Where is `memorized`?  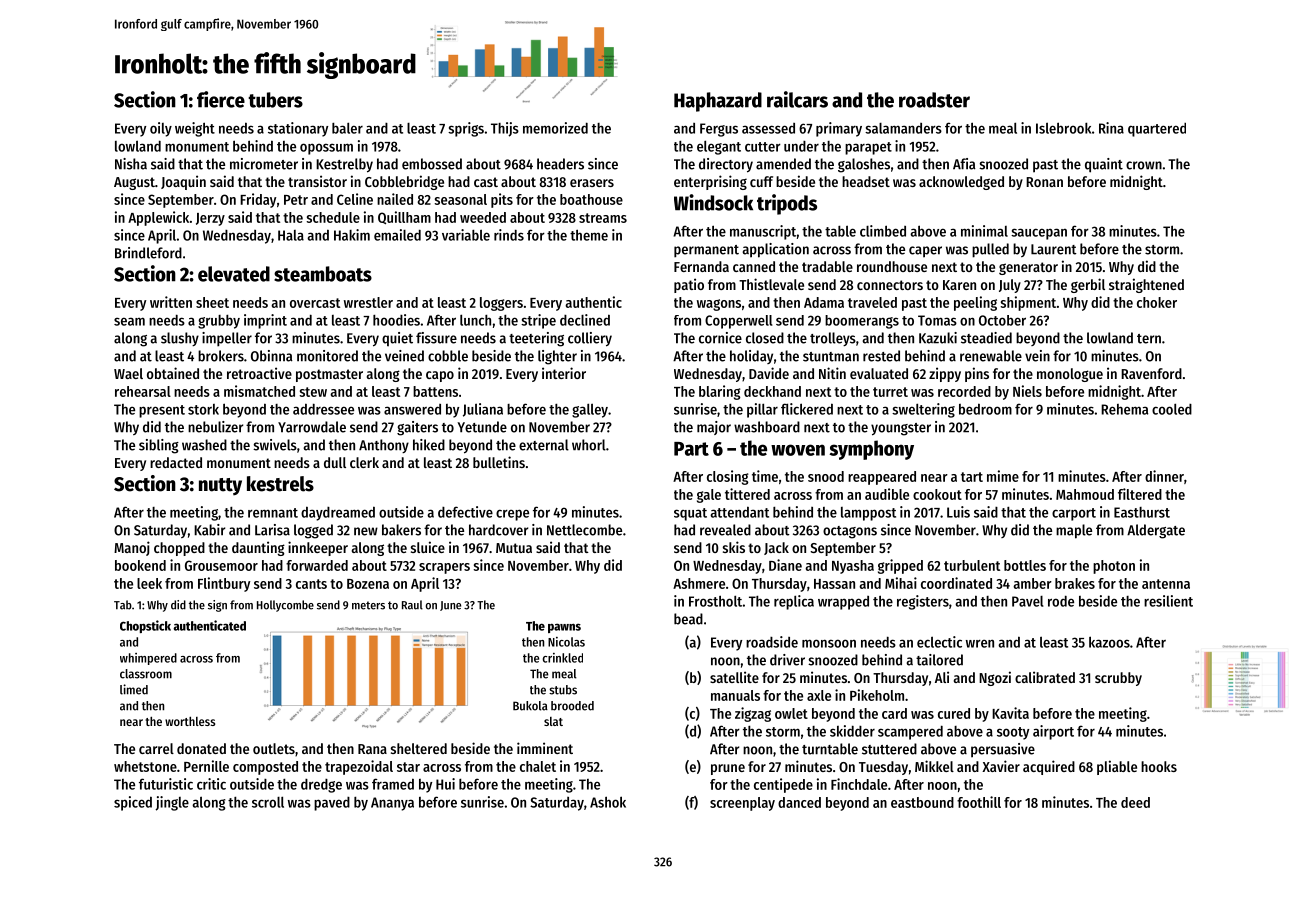 memorized is located at coordinates (555, 128).
